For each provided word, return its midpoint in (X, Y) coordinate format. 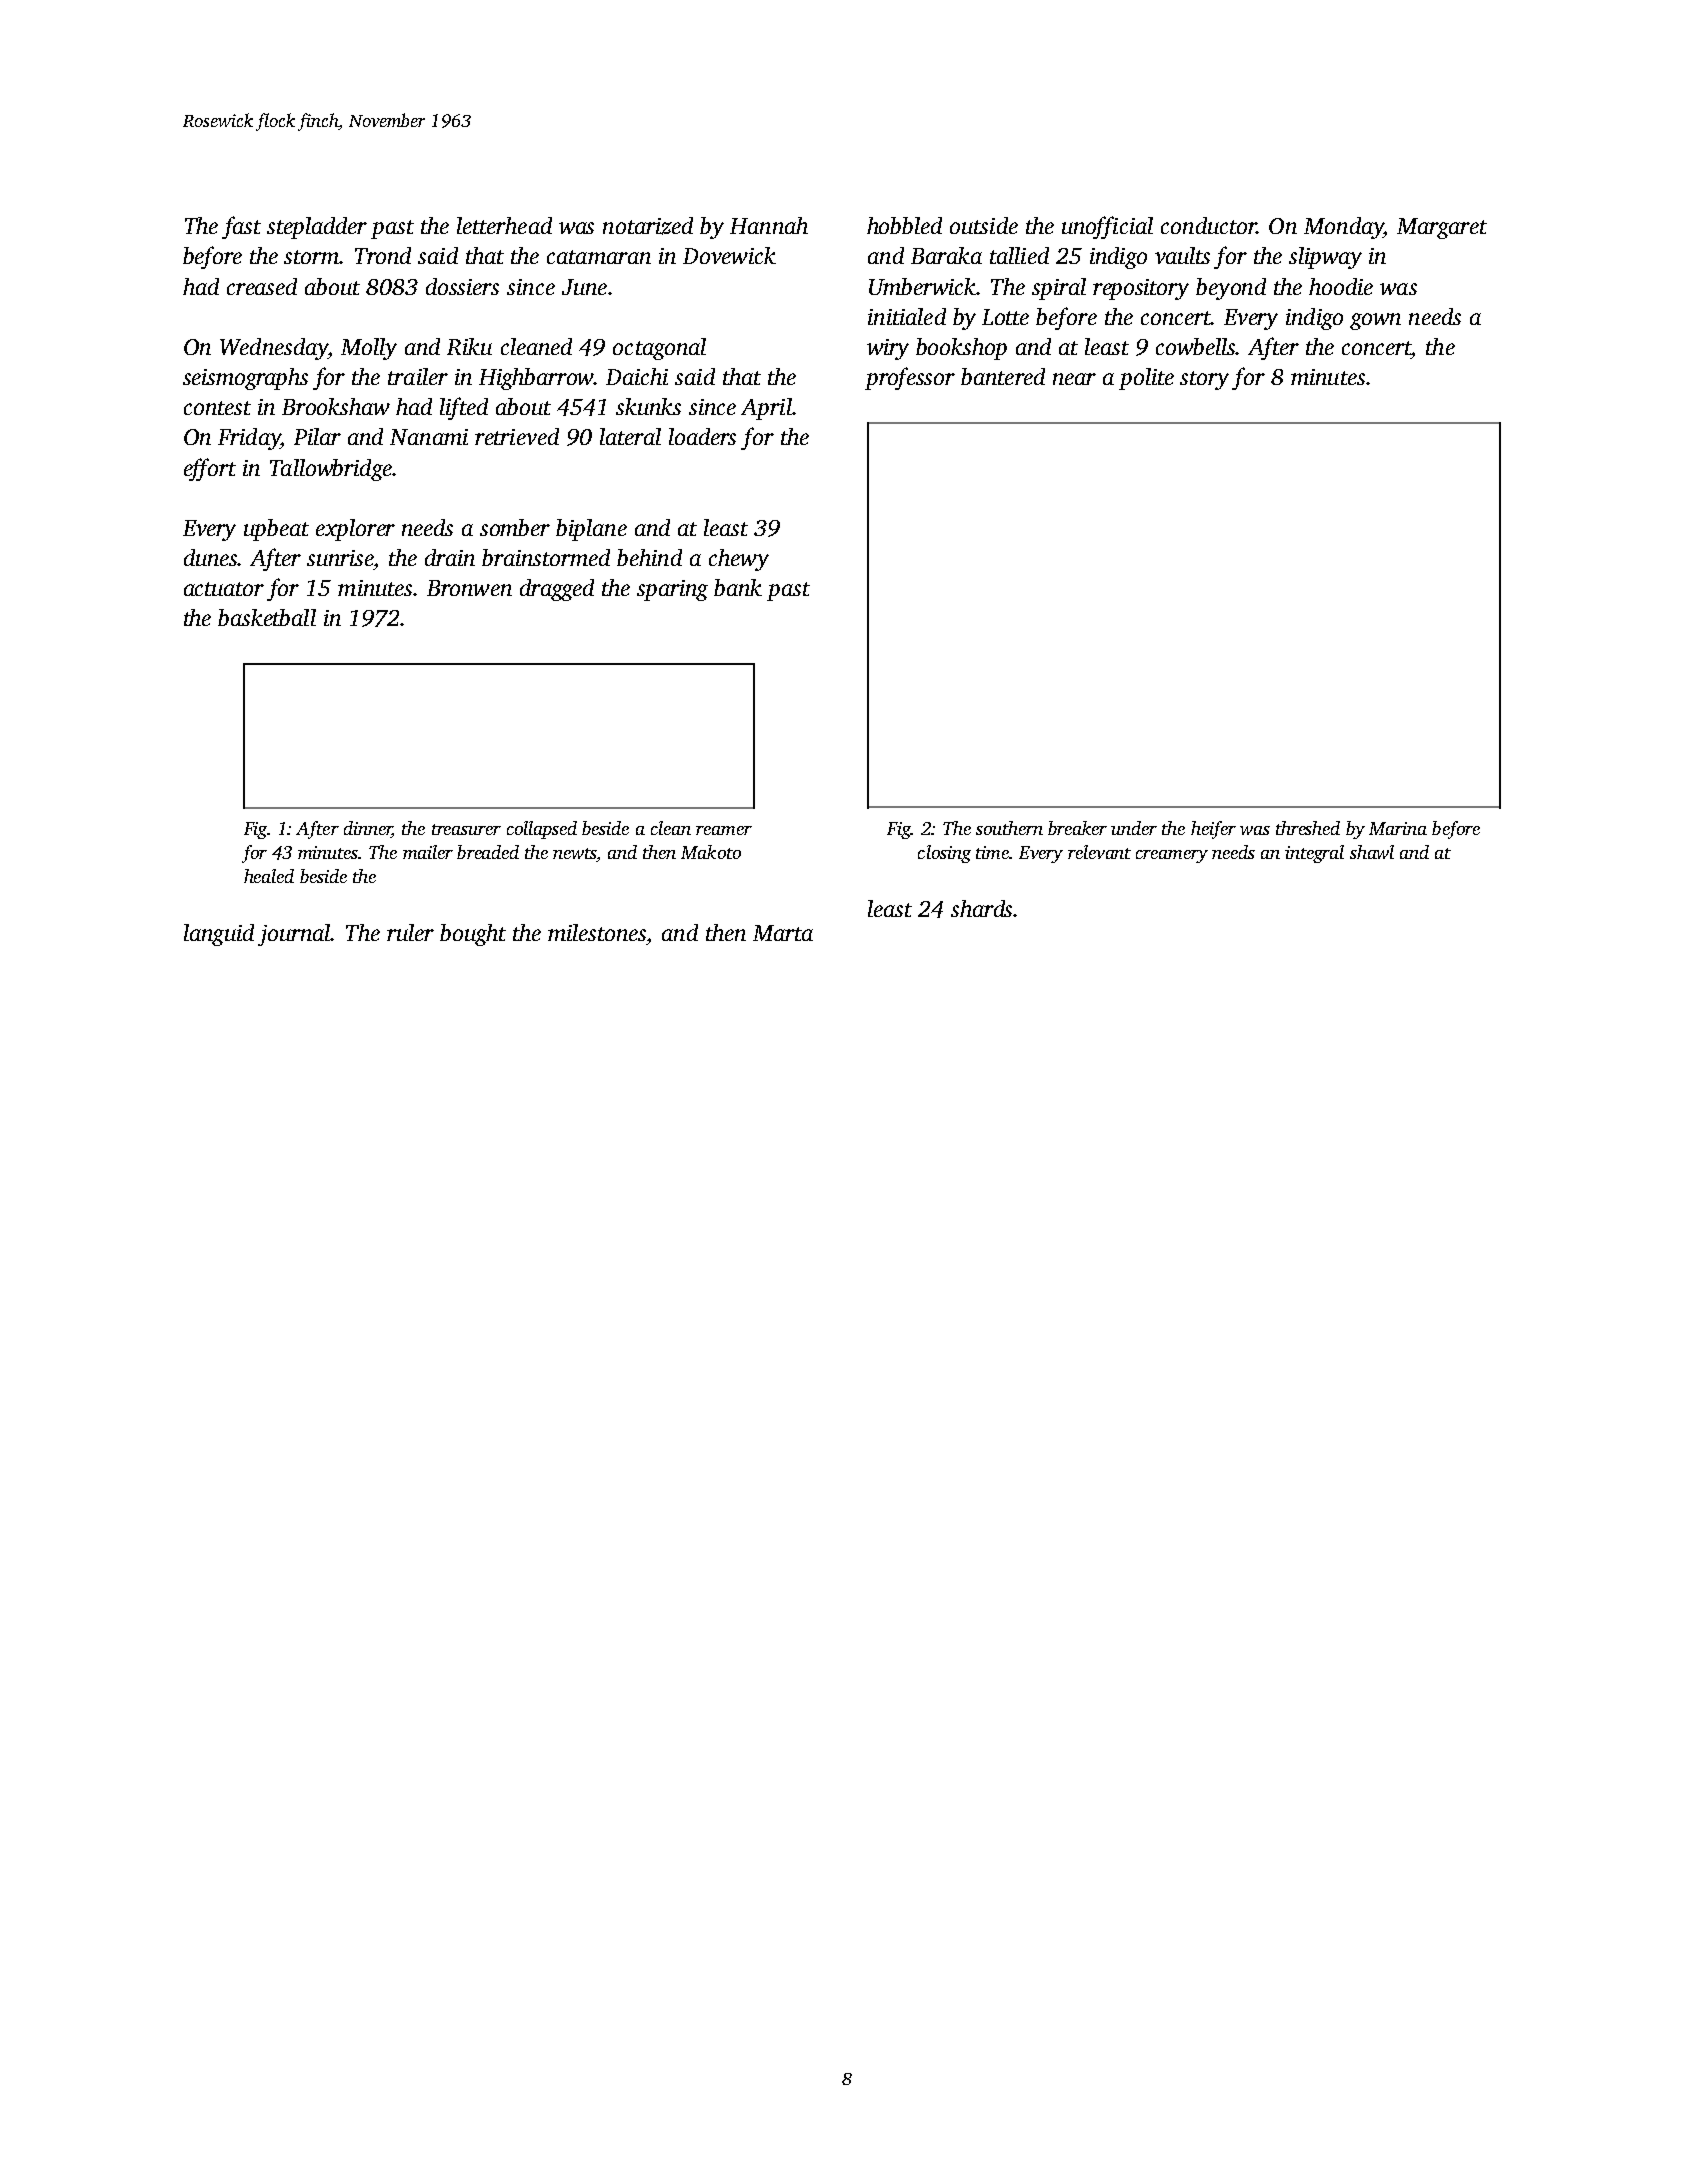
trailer (418, 376)
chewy (739, 560)
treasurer (466, 829)
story (1204, 380)
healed (269, 876)
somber (515, 527)
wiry (888, 349)
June (584, 287)
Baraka (946, 255)
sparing (672, 590)
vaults (1182, 255)
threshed (1308, 828)
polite (1146, 379)
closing (944, 854)
